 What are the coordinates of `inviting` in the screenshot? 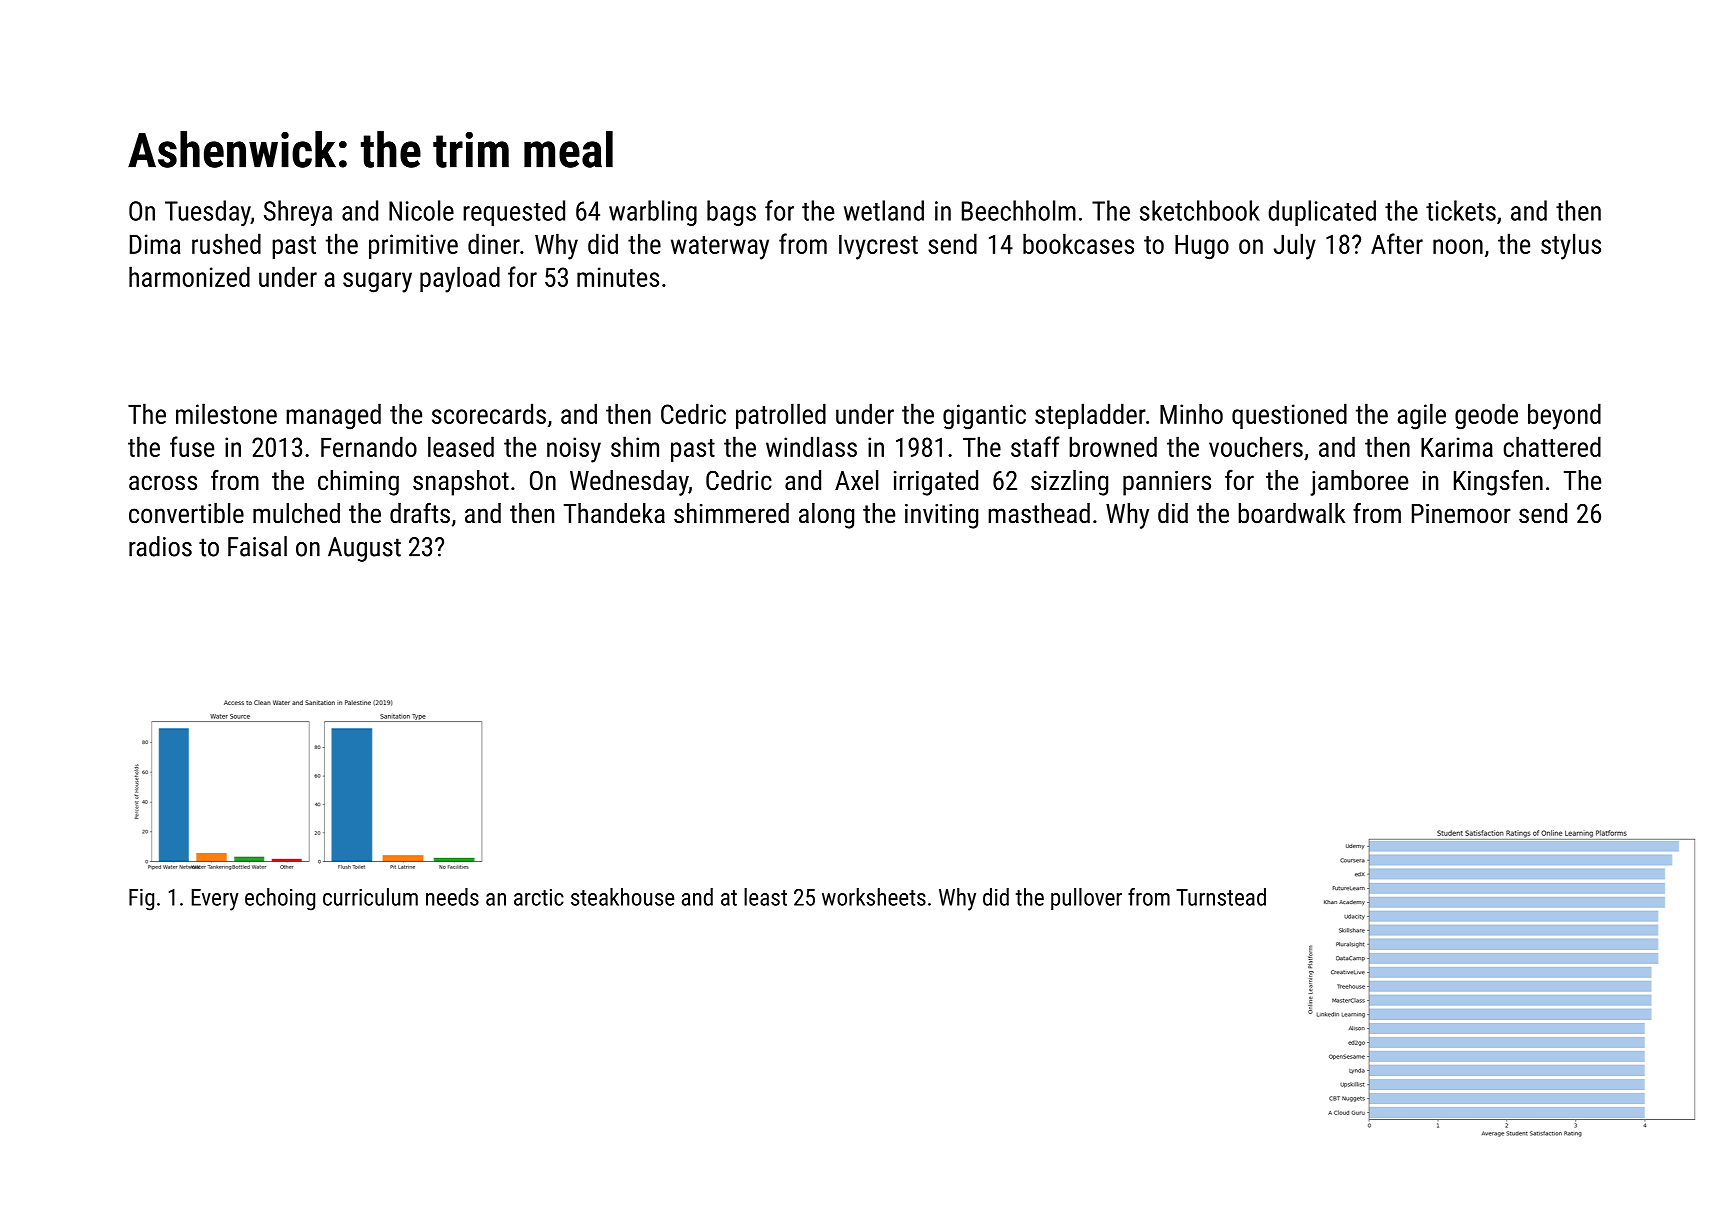 It's located at (941, 516).
